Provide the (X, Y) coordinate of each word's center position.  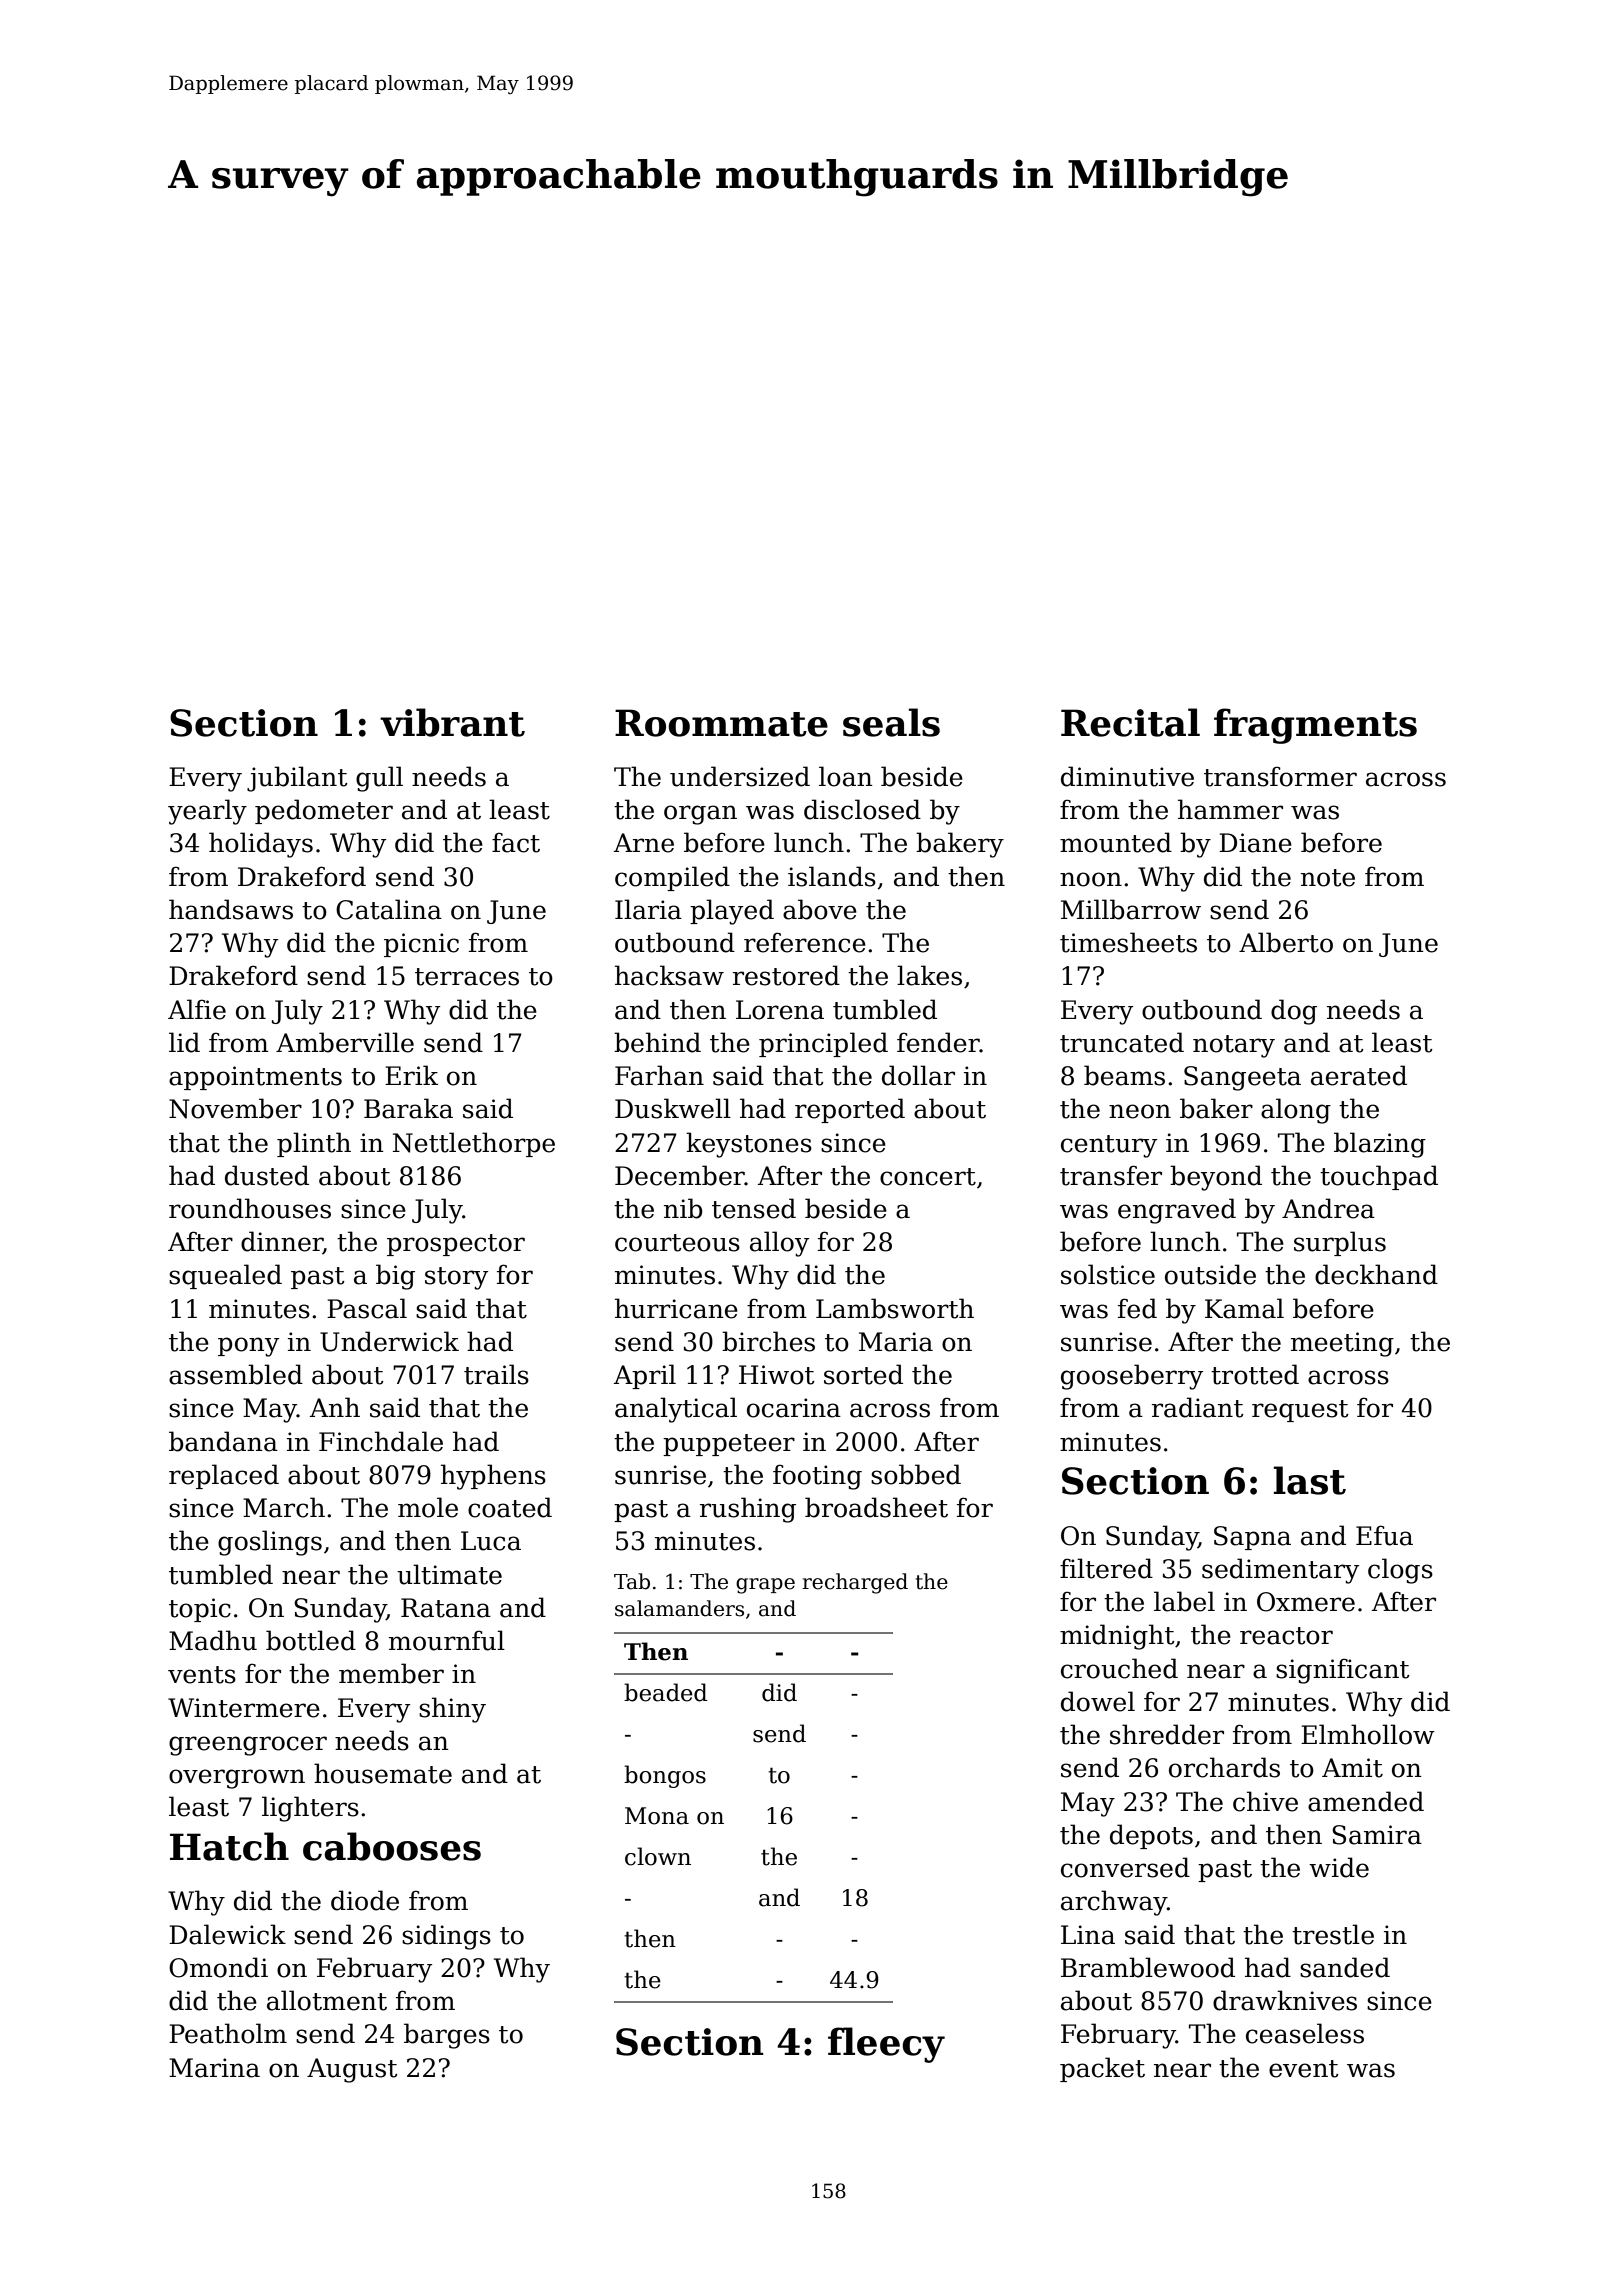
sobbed (916, 1474)
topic (200, 1610)
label (1184, 1601)
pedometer (324, 811)
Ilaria (648, 909)
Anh (335, 1407)
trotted (1255, 1374)
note (1328, 878)
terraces (467, 977)
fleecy (886, 2045)
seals (891, 722)
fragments (1315, 726)
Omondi (218, 1967)
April (645, 1376)
